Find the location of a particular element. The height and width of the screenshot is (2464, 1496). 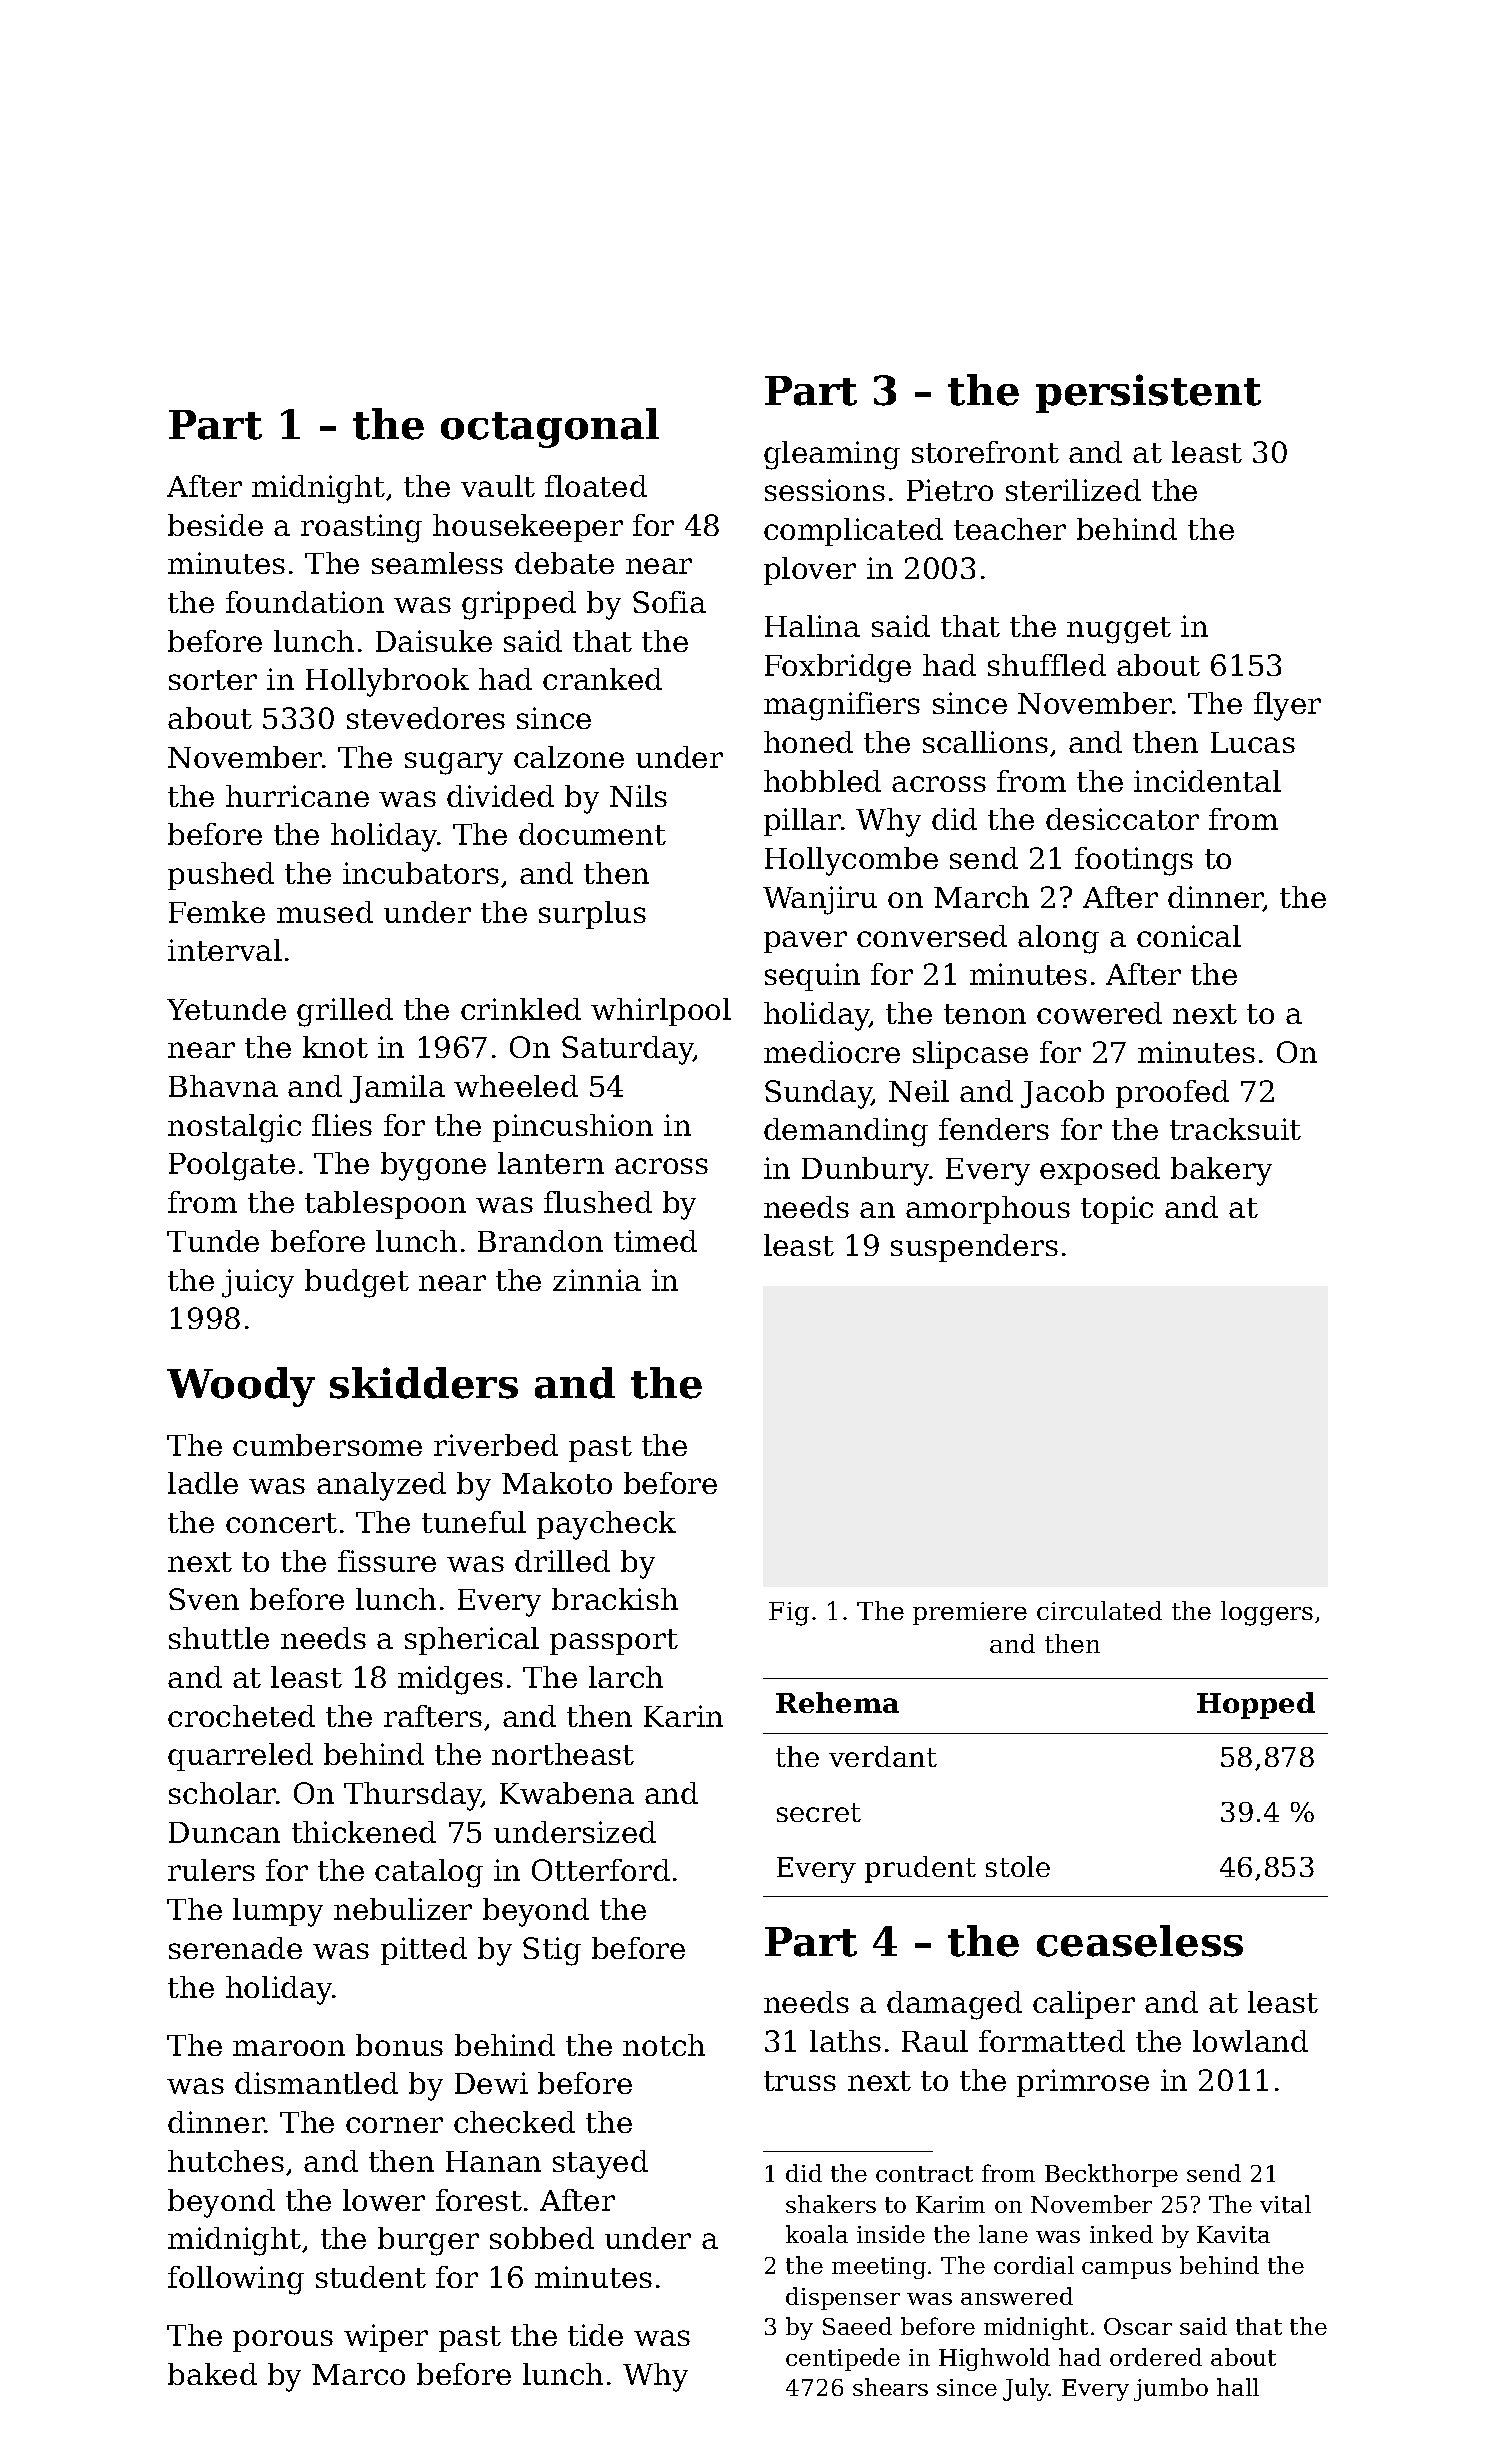

flyer is located at coordinates (1287, 706).
